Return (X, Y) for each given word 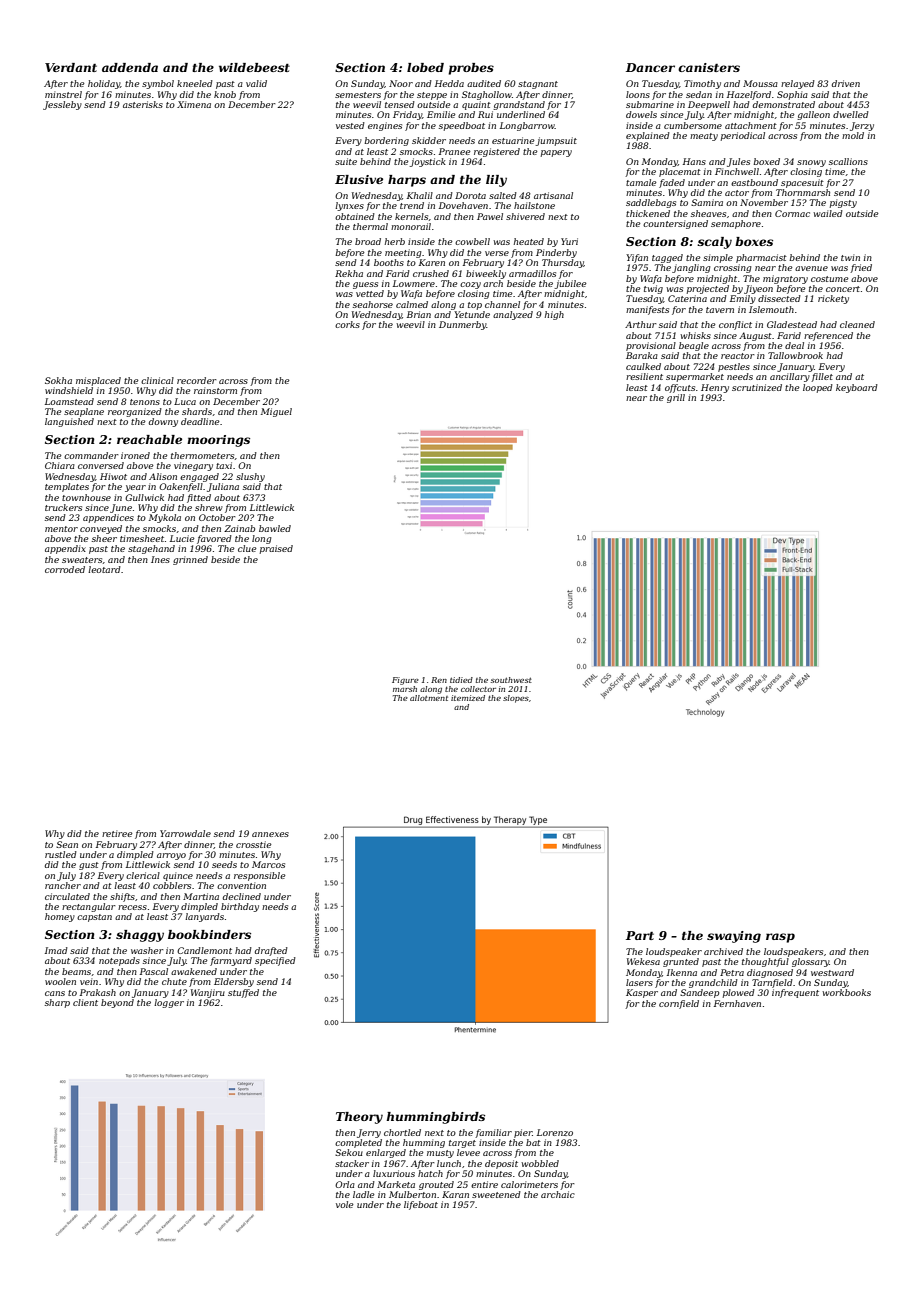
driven (846, 83)
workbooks (846, 992)
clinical (157, 380)
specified (275, 961)
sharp (57, 1003)
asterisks (143, 104)
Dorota (470, 195)
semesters (358, 95)
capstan (94, 918)
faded (672, 183)
